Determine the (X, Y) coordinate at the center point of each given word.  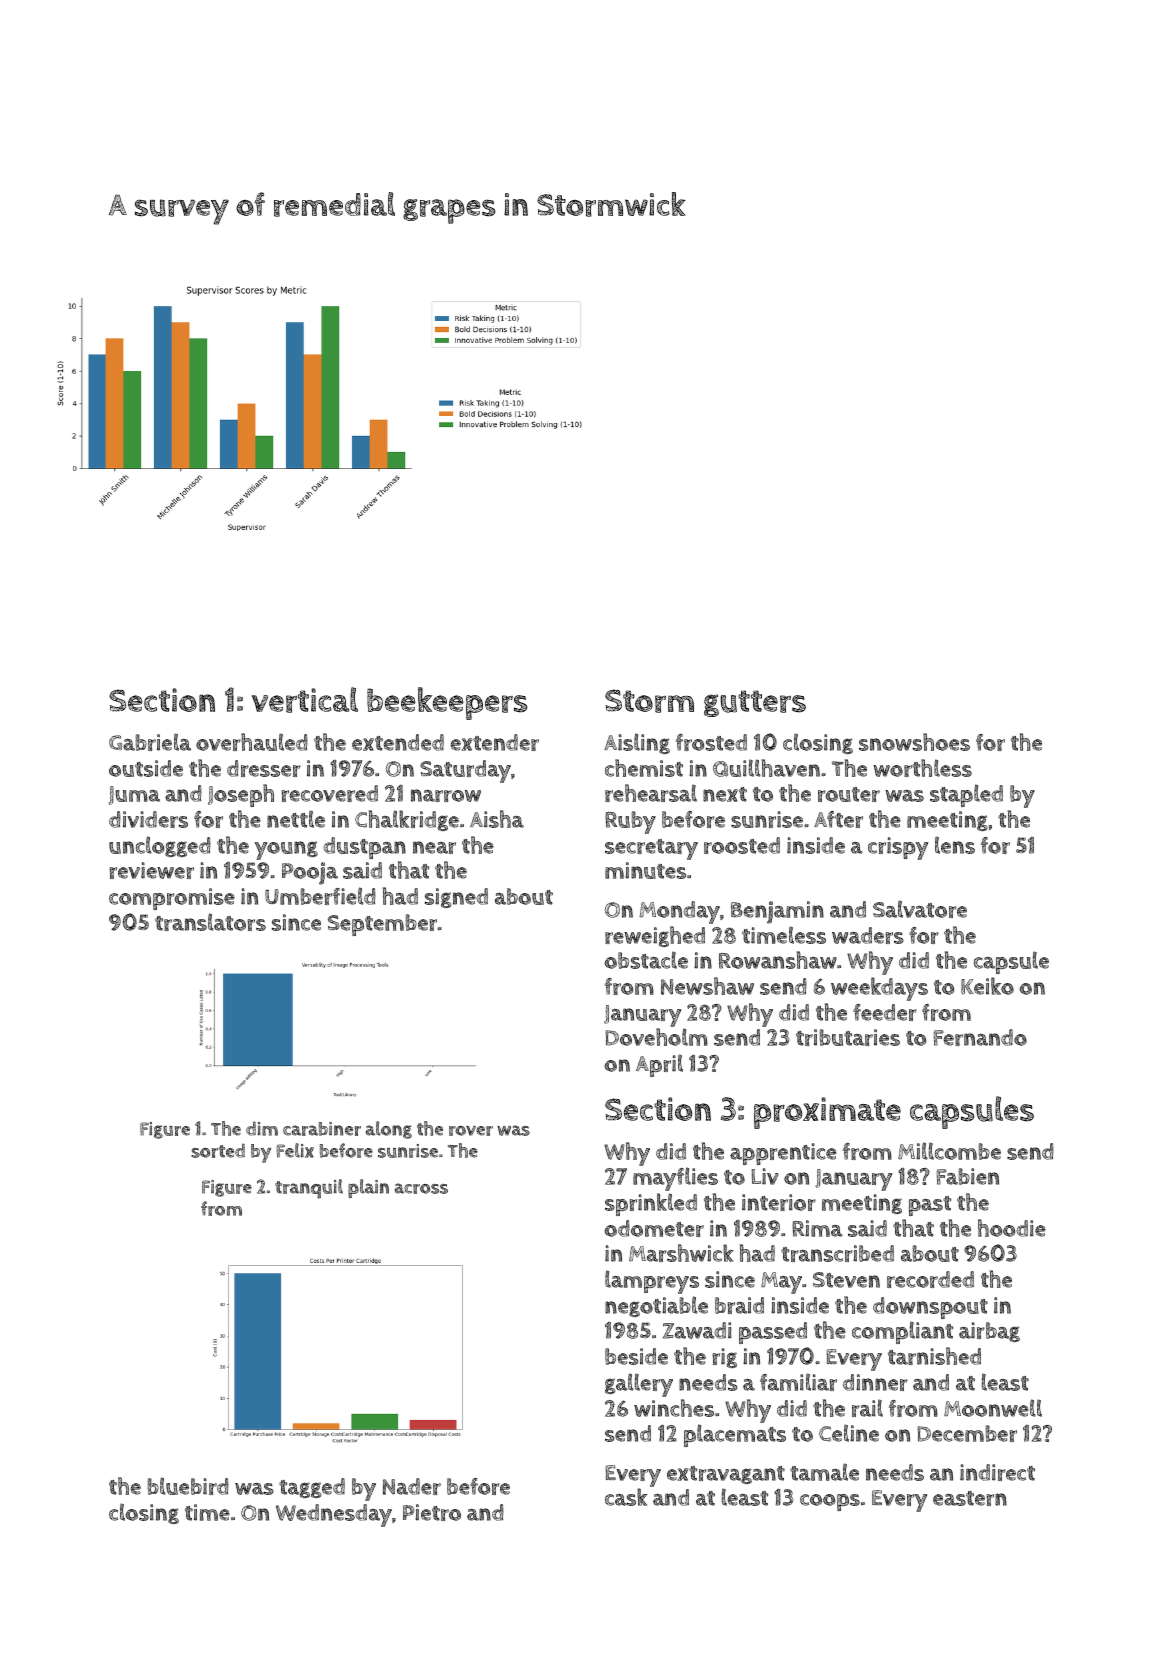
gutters (755, 703)
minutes (645, 870)
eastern (970, 1498)
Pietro (432, 1512)
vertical (305, 700)
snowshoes (914, 742)
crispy (898, 848)
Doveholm (656, 1037)
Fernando (980, 1037)
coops (830, 1502)
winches (674, 1408)
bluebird (188, 1486)
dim (262, 1128)
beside (636, 1356)
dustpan (364, 848)
